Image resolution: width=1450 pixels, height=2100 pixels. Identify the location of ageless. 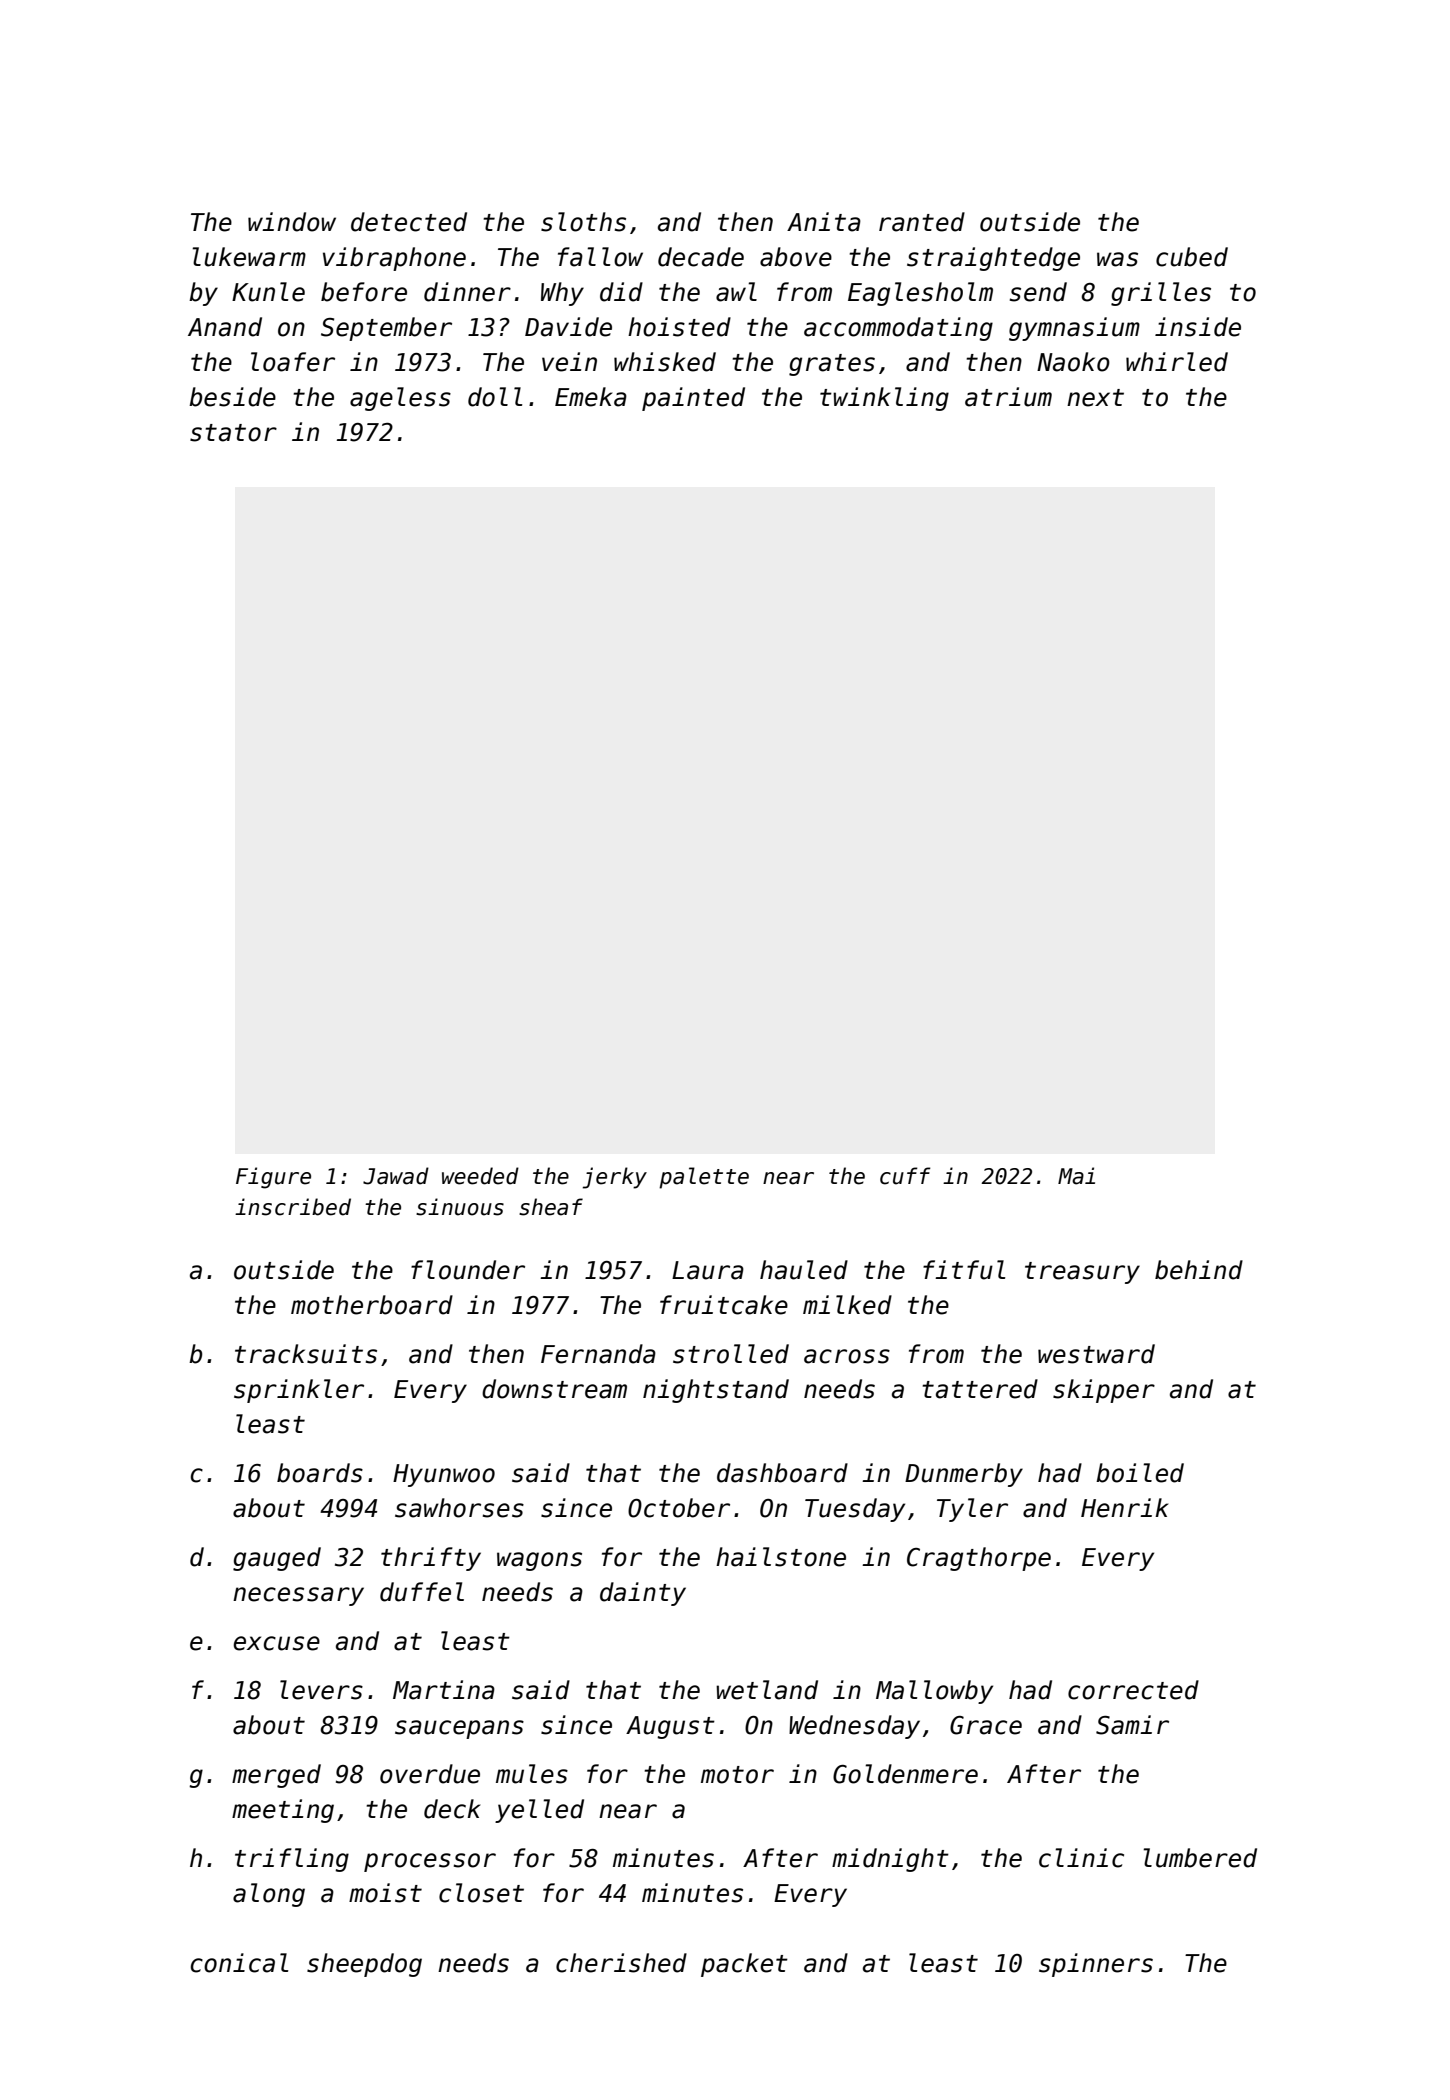
(400, 399).
